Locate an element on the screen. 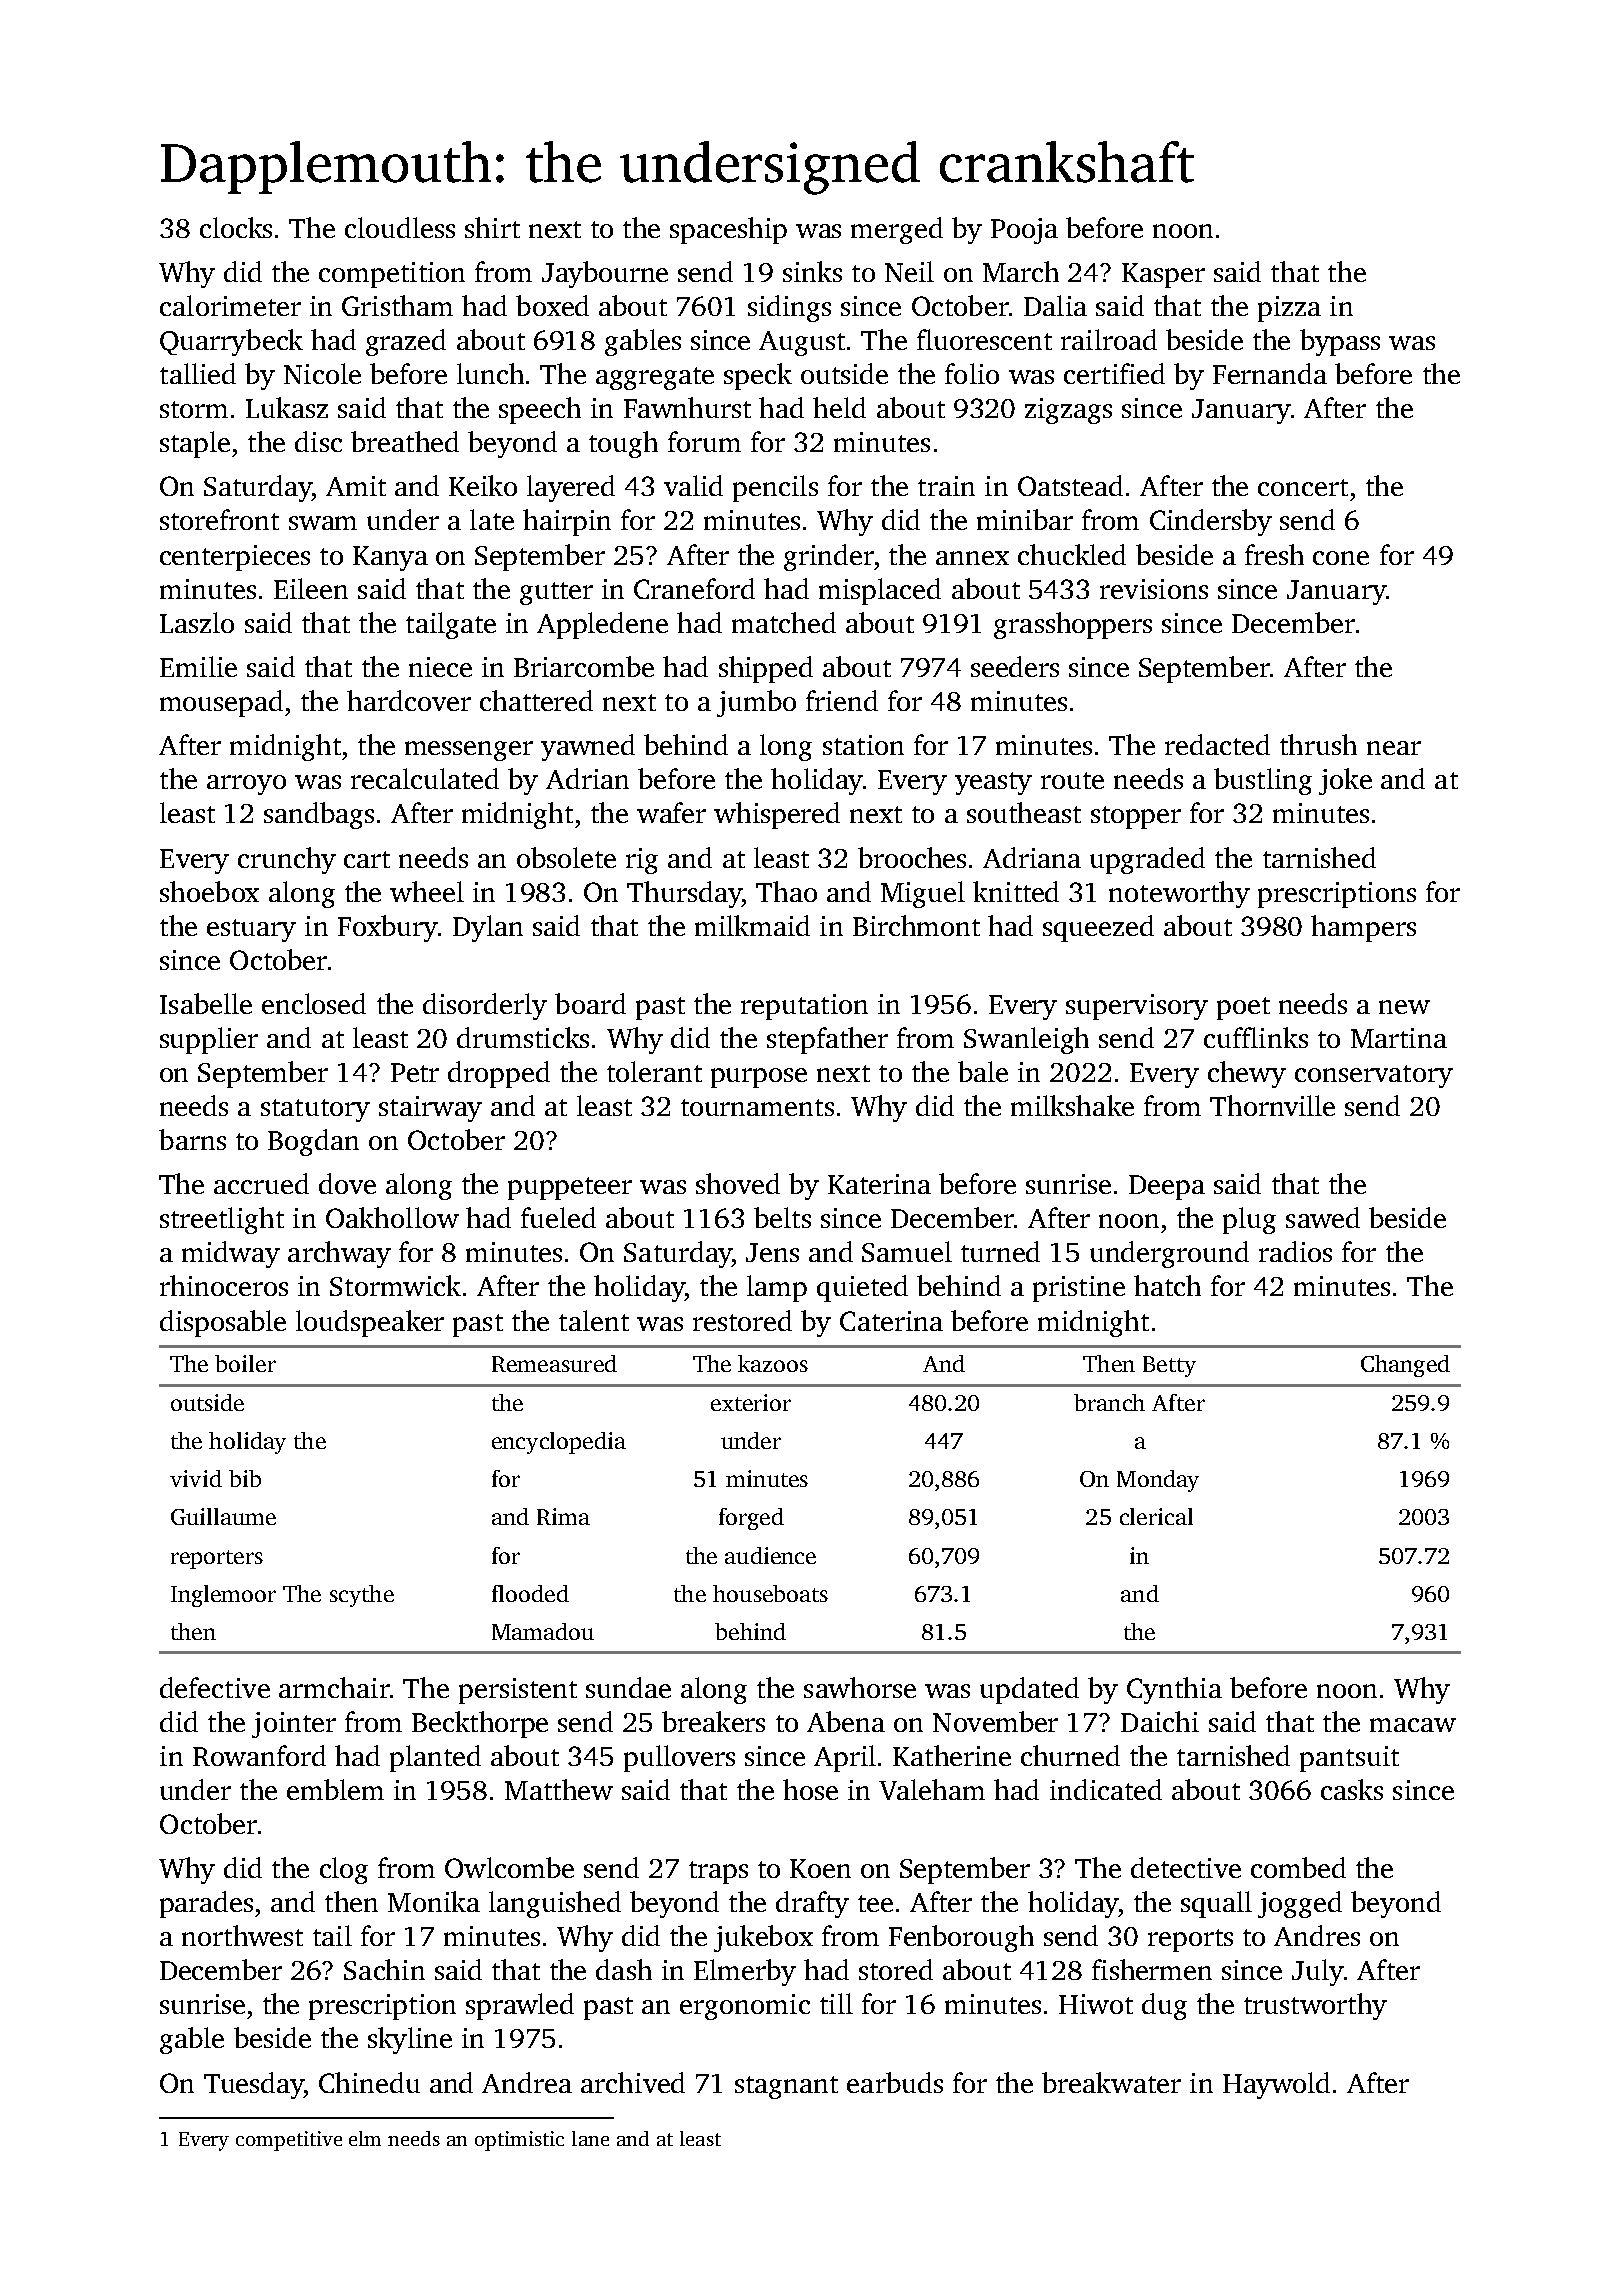 This screenshot has height=2292, width=1620. Sachin is located at coordinates (384, 1969).
